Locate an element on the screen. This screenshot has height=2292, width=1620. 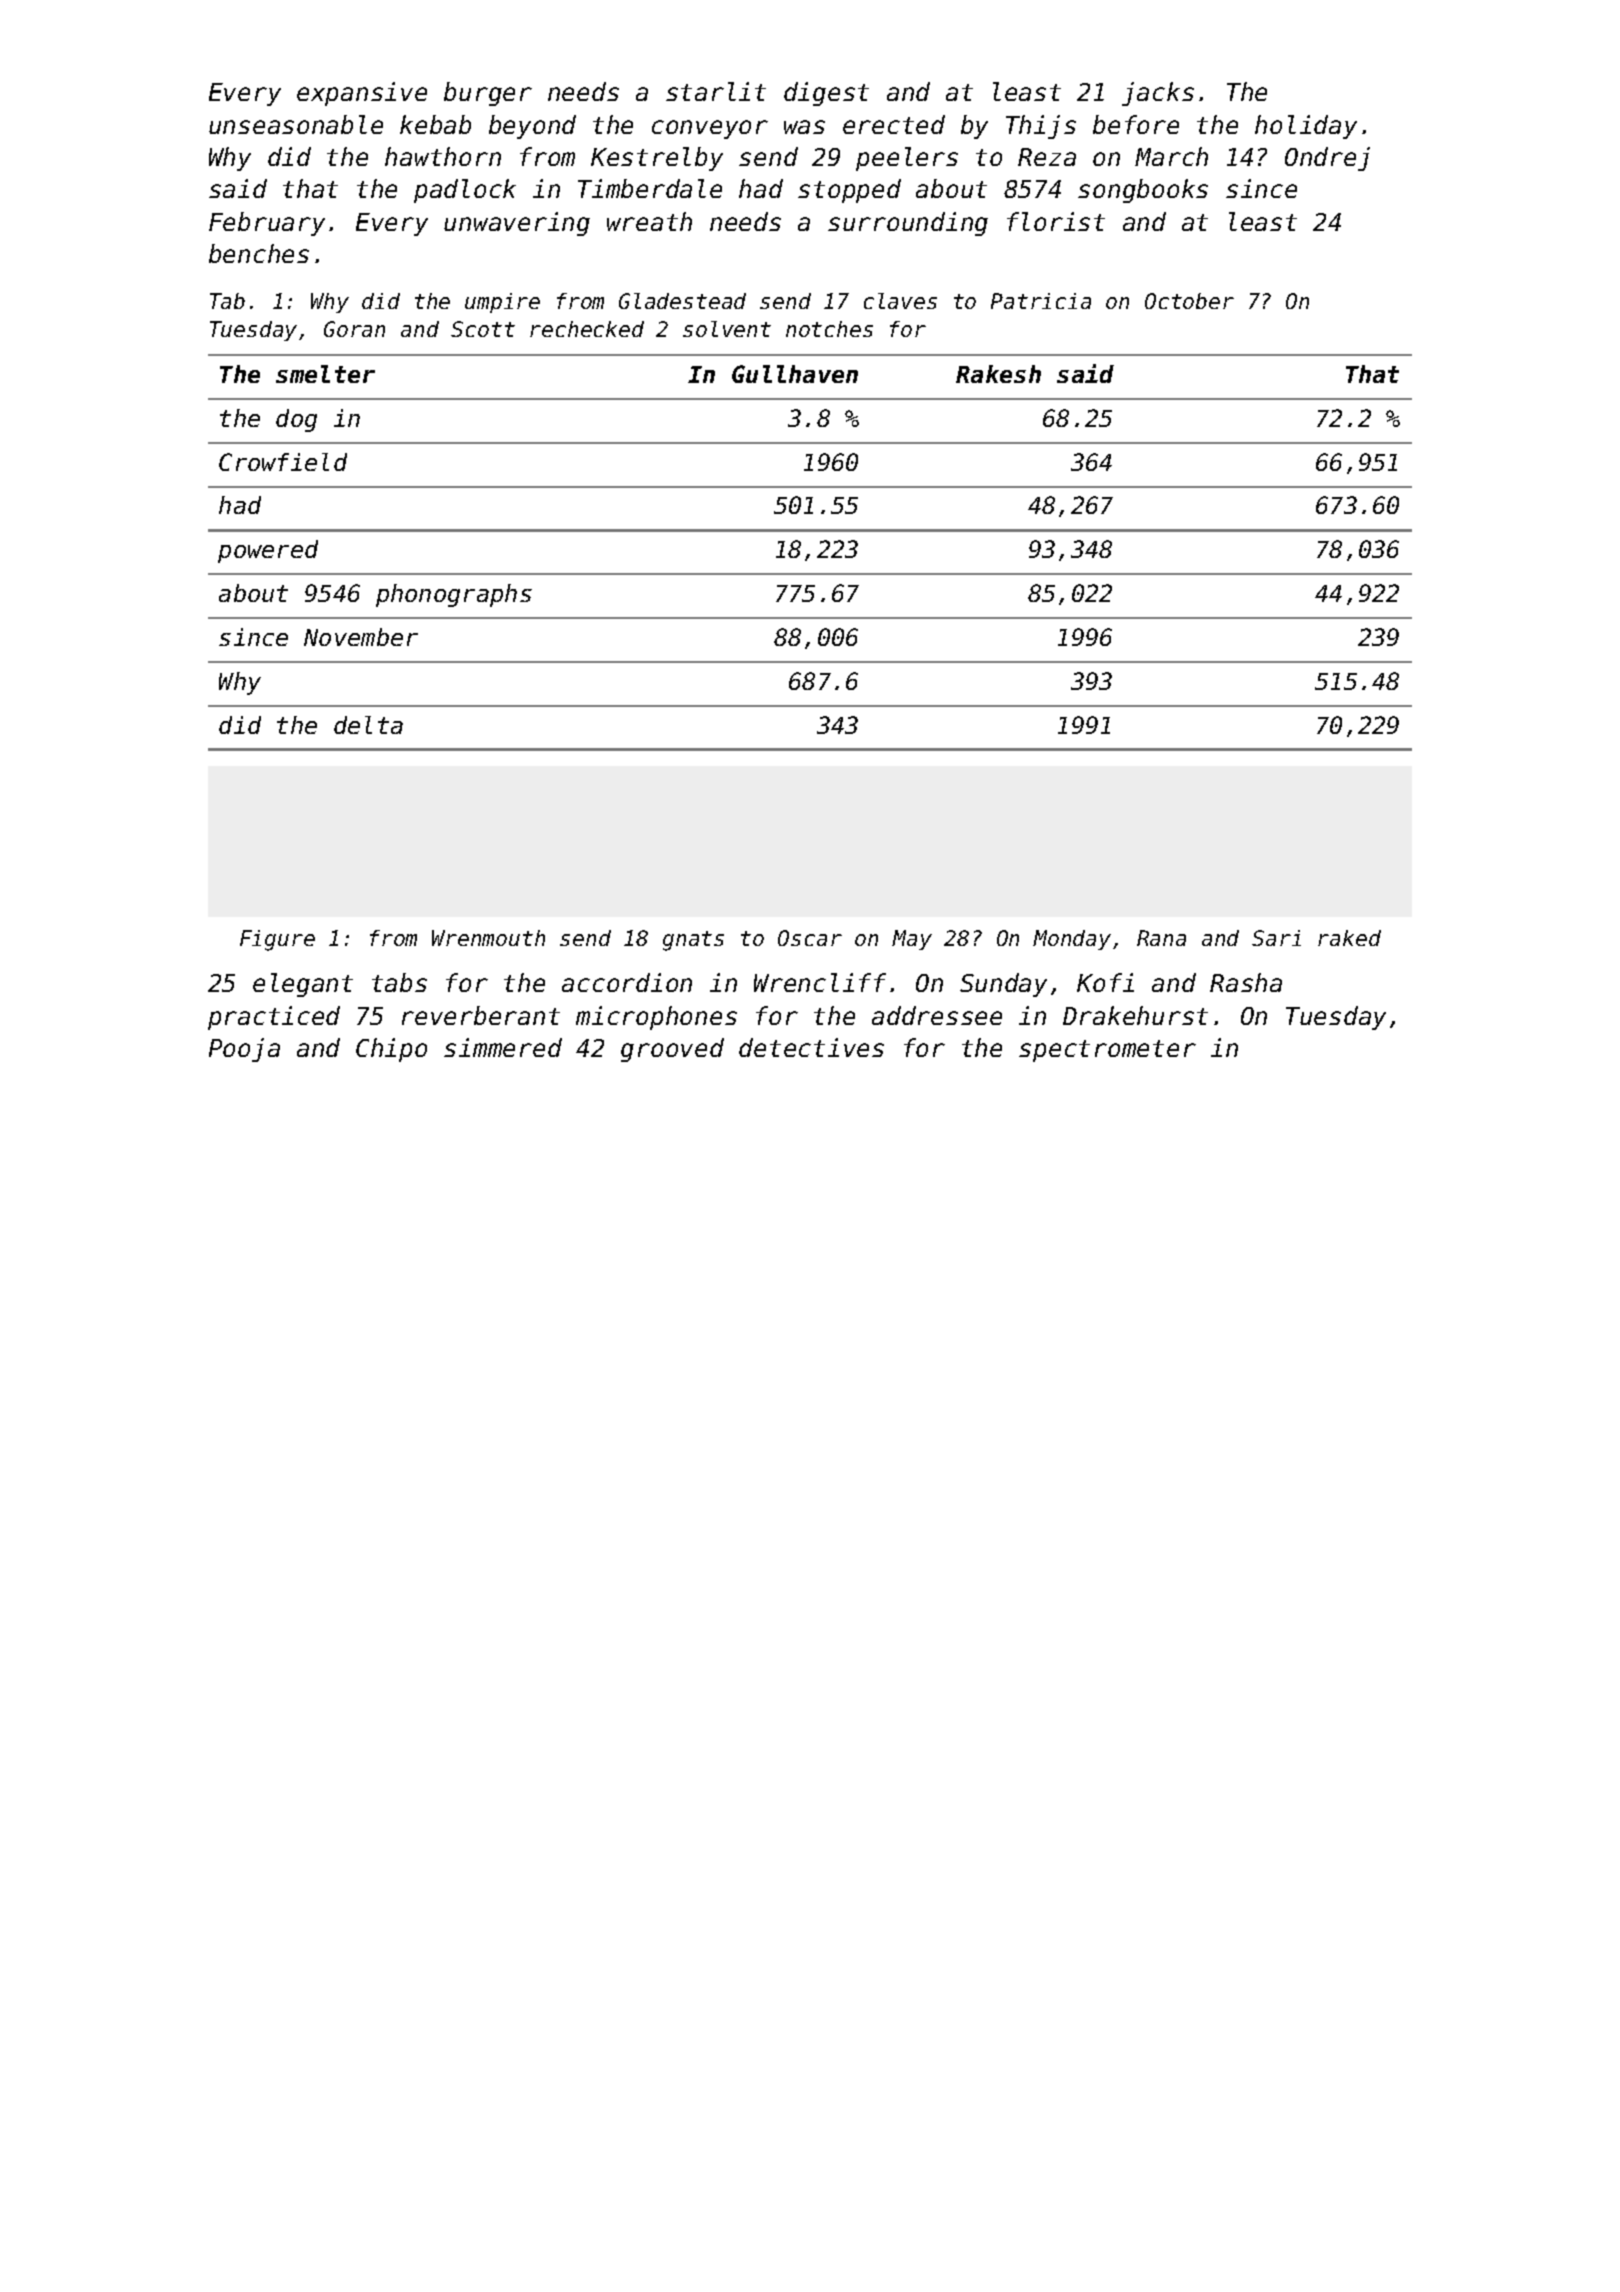
gnats is located at coordinates (693, 941).
